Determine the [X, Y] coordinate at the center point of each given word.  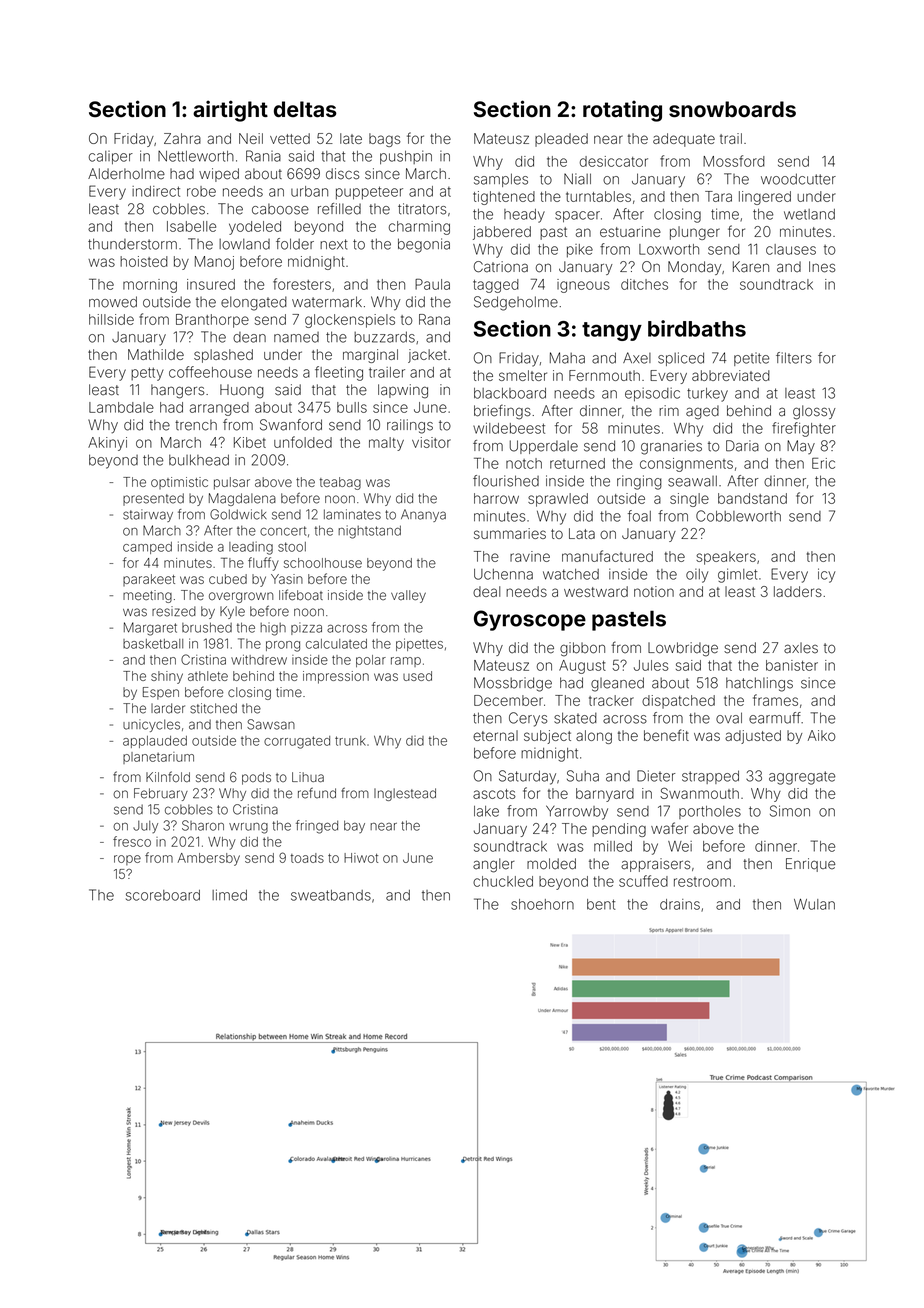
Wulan [814, 904]
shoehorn [542, 904]
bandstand [752, 498]
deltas [305, 109]
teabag [340, 483]
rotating [622, 111]
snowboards [732, 109]
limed [229, 895]
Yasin [287, 579]
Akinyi [107, 444]
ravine [530, 556]
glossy [814, 412]
